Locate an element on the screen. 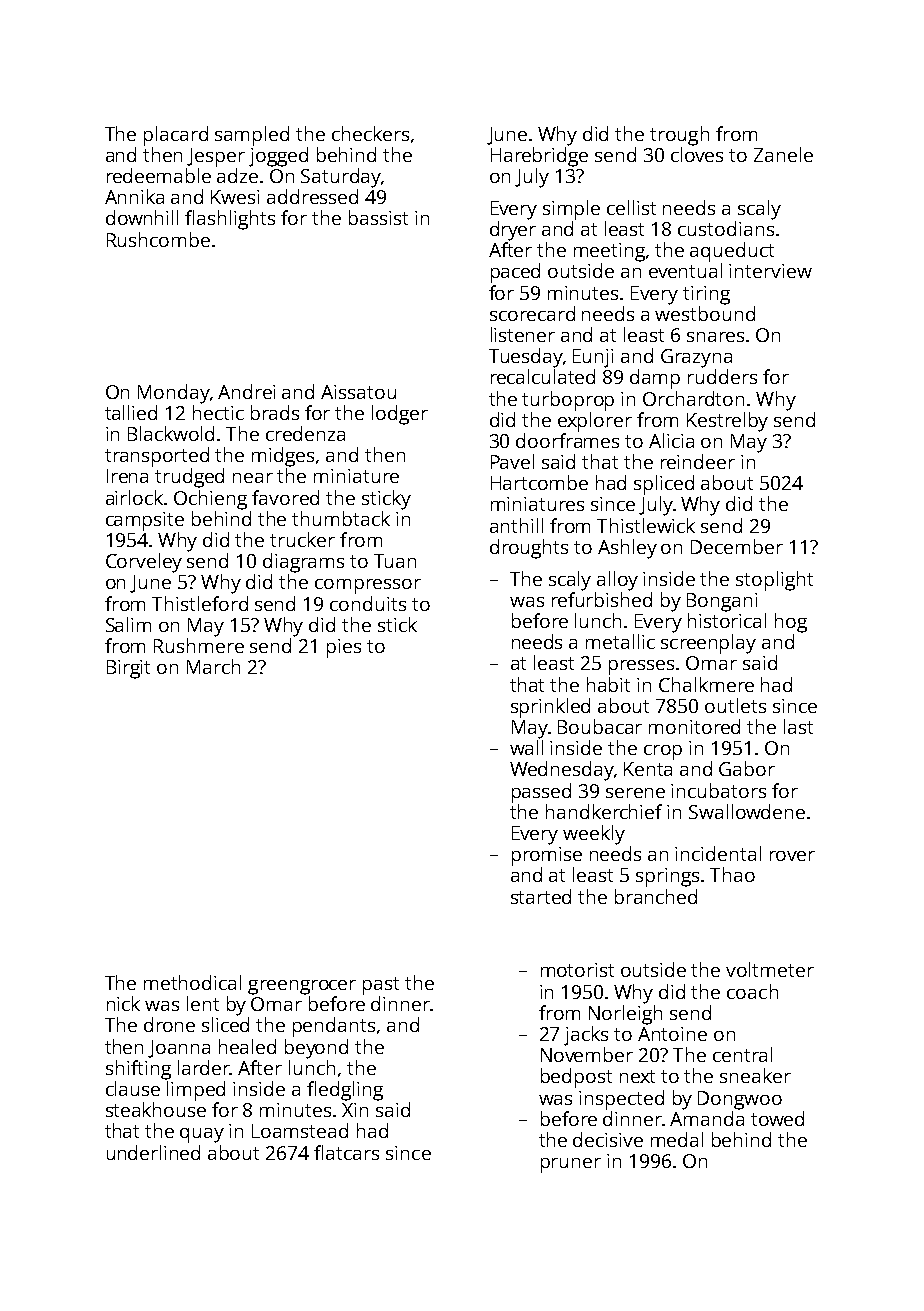 The height and width of the screenshot is (1311, 924). pruner is located at coordinates (571, 1165).
